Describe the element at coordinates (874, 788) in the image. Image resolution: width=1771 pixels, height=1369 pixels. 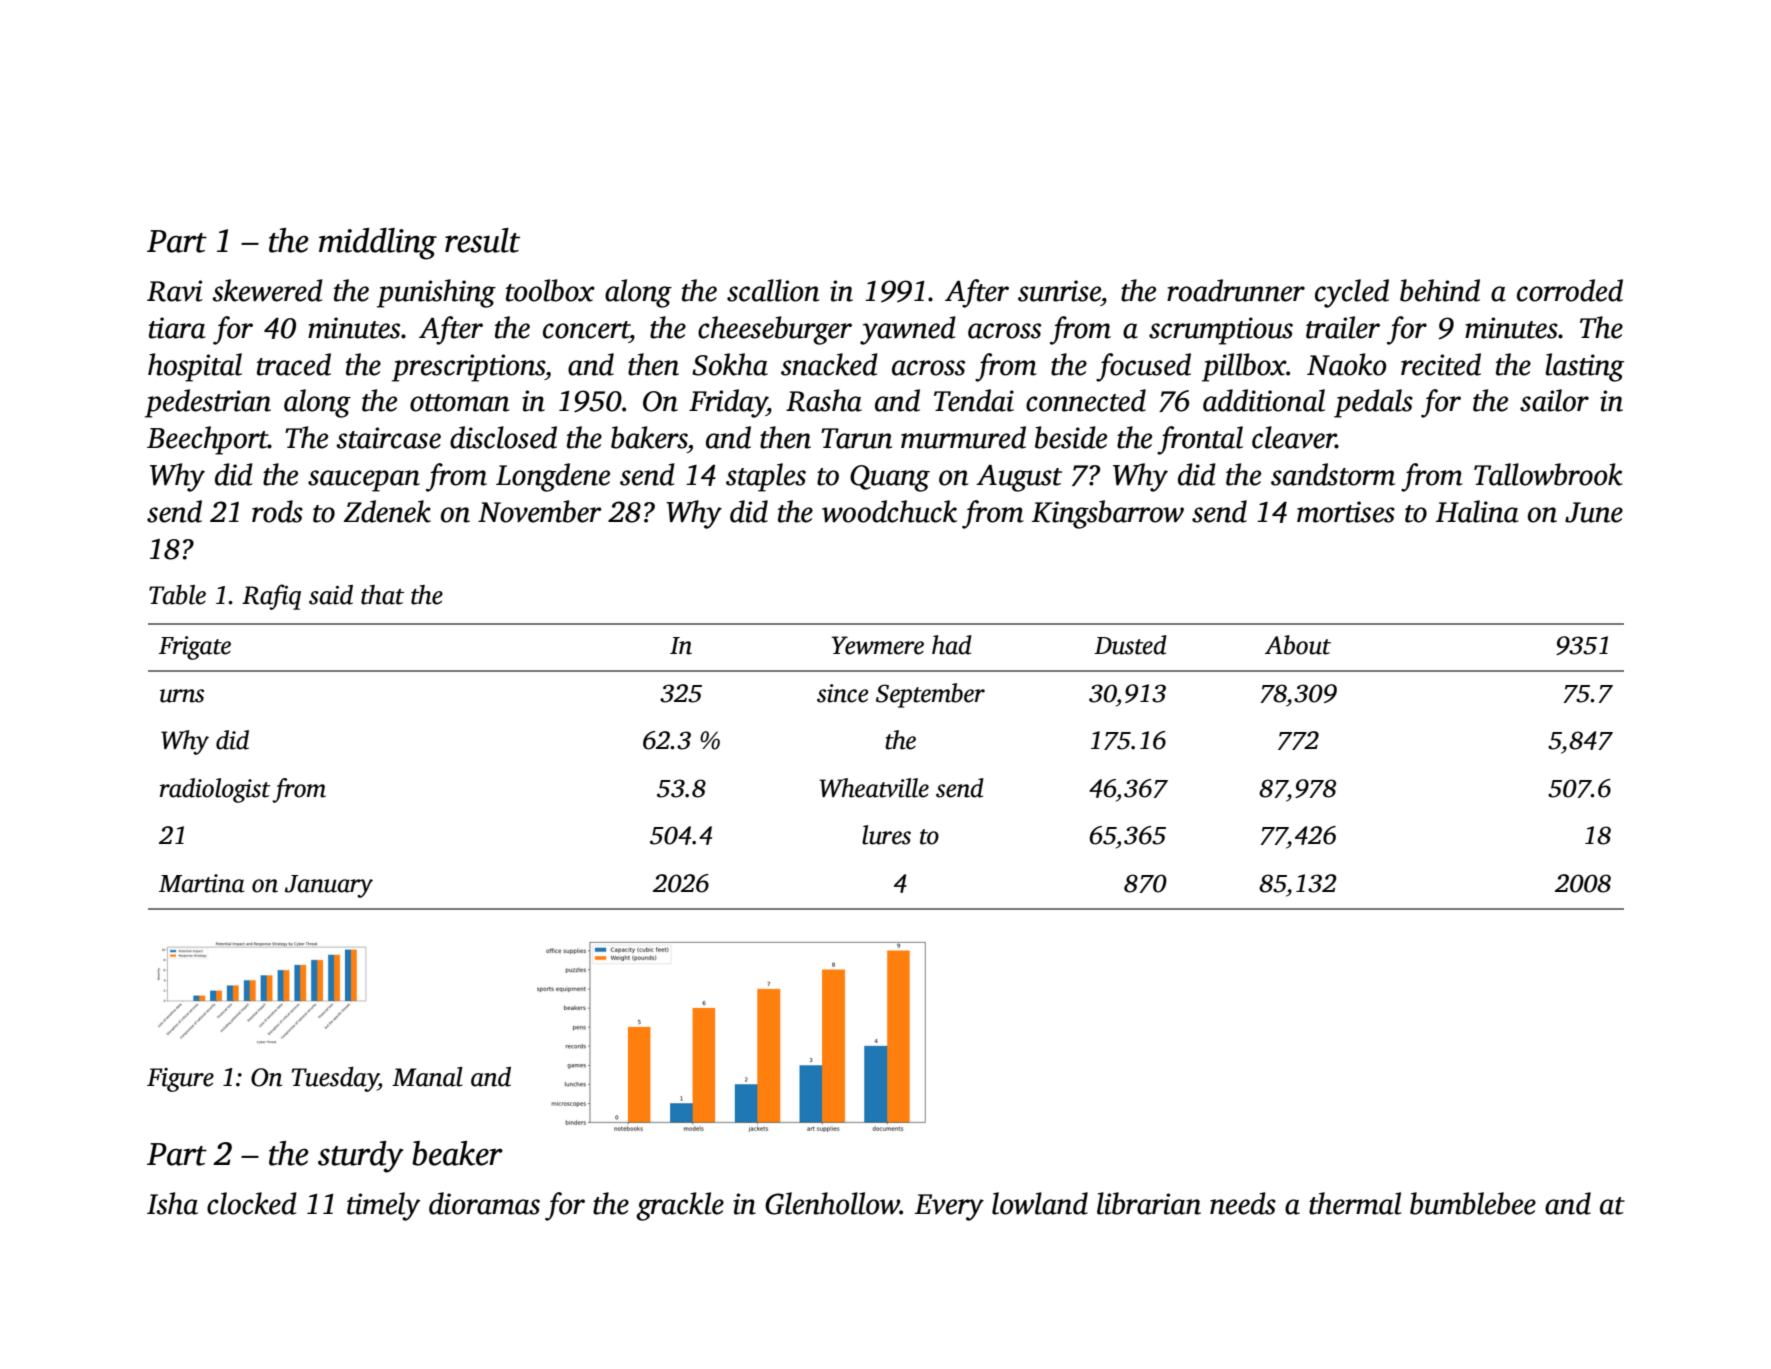
I see `Wheatville` at that location.
